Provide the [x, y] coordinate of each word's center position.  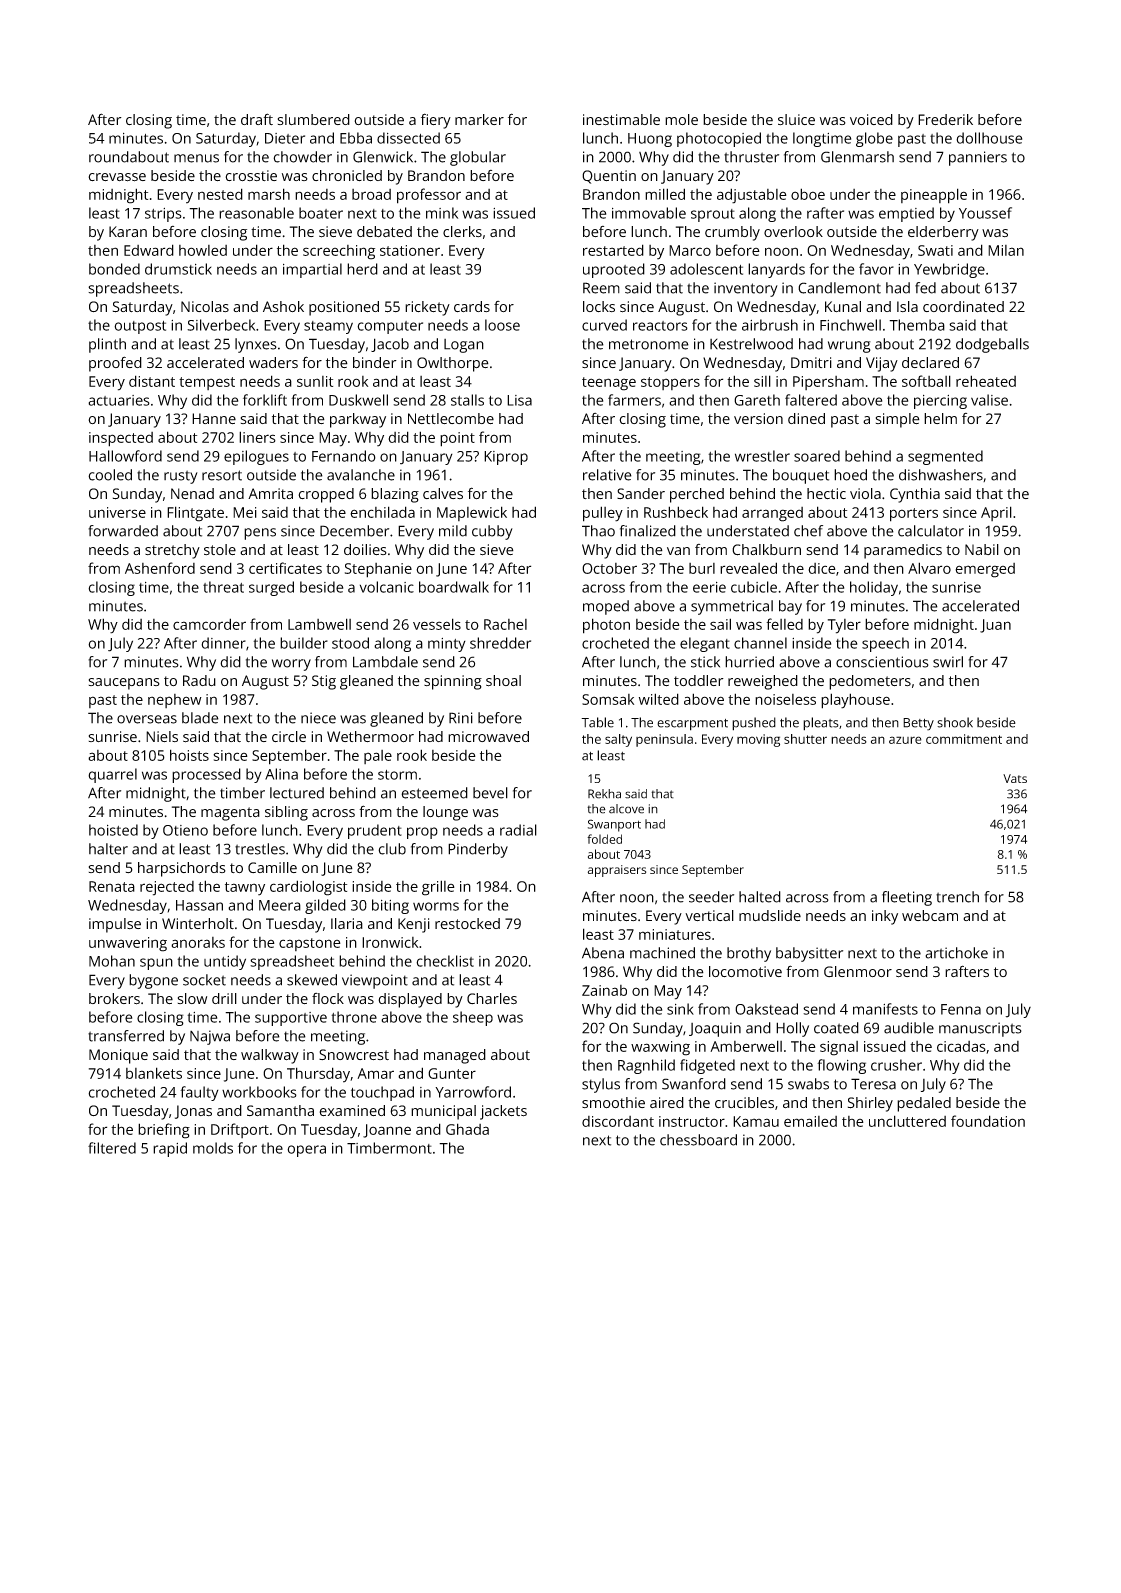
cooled [110, 475]
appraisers [617, 871]
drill [224, 998]
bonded [114, 269]
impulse [115, 925]
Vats [1015, 778]
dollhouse [989, 138]
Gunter [452, 1073]
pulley [603, 514]
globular [478, 158]
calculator [931, 531]
